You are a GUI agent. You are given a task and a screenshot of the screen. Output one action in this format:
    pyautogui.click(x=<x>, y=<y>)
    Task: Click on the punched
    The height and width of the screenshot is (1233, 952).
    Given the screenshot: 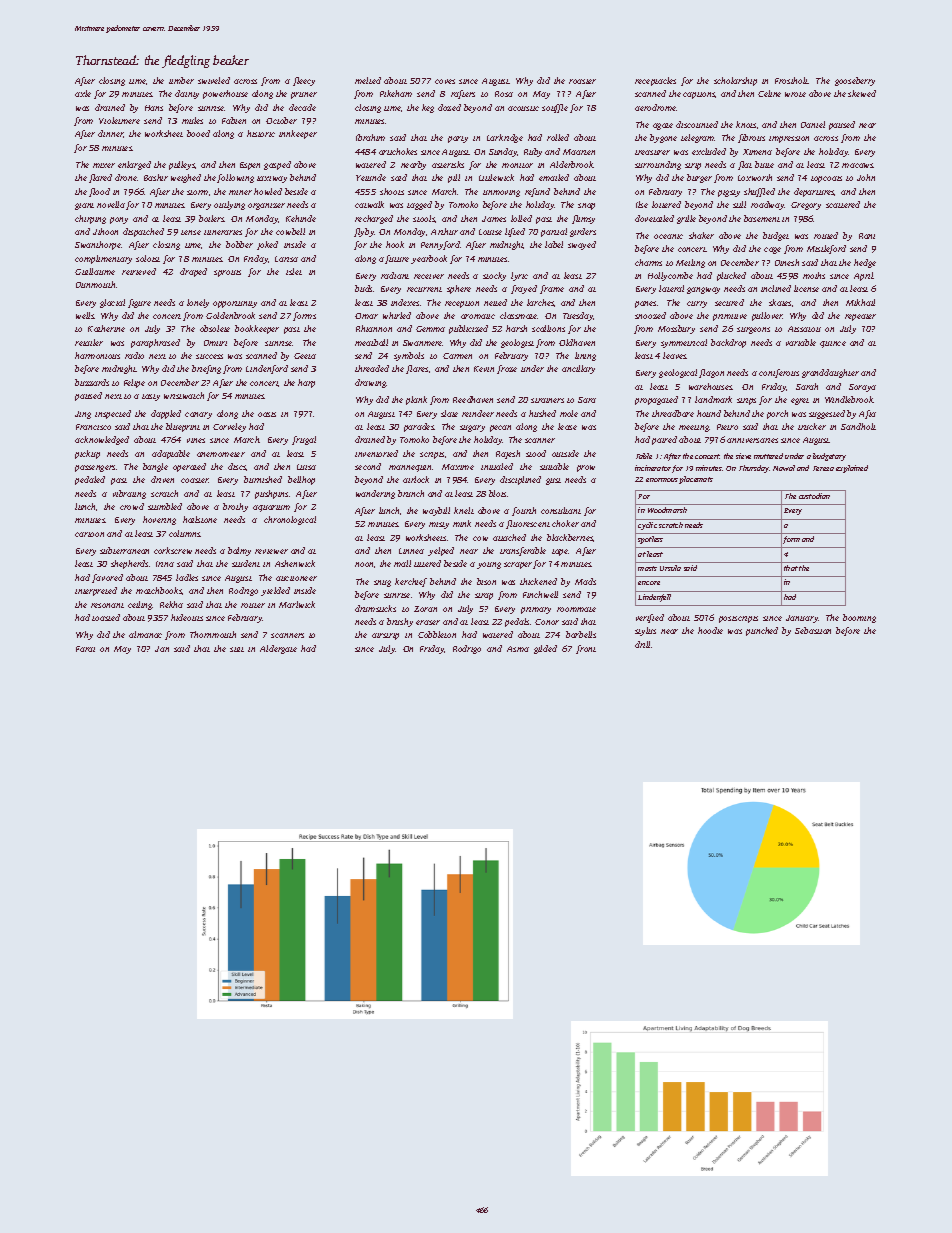 What is the action you would take?
    pyautogui.click(x=762, y=631)
